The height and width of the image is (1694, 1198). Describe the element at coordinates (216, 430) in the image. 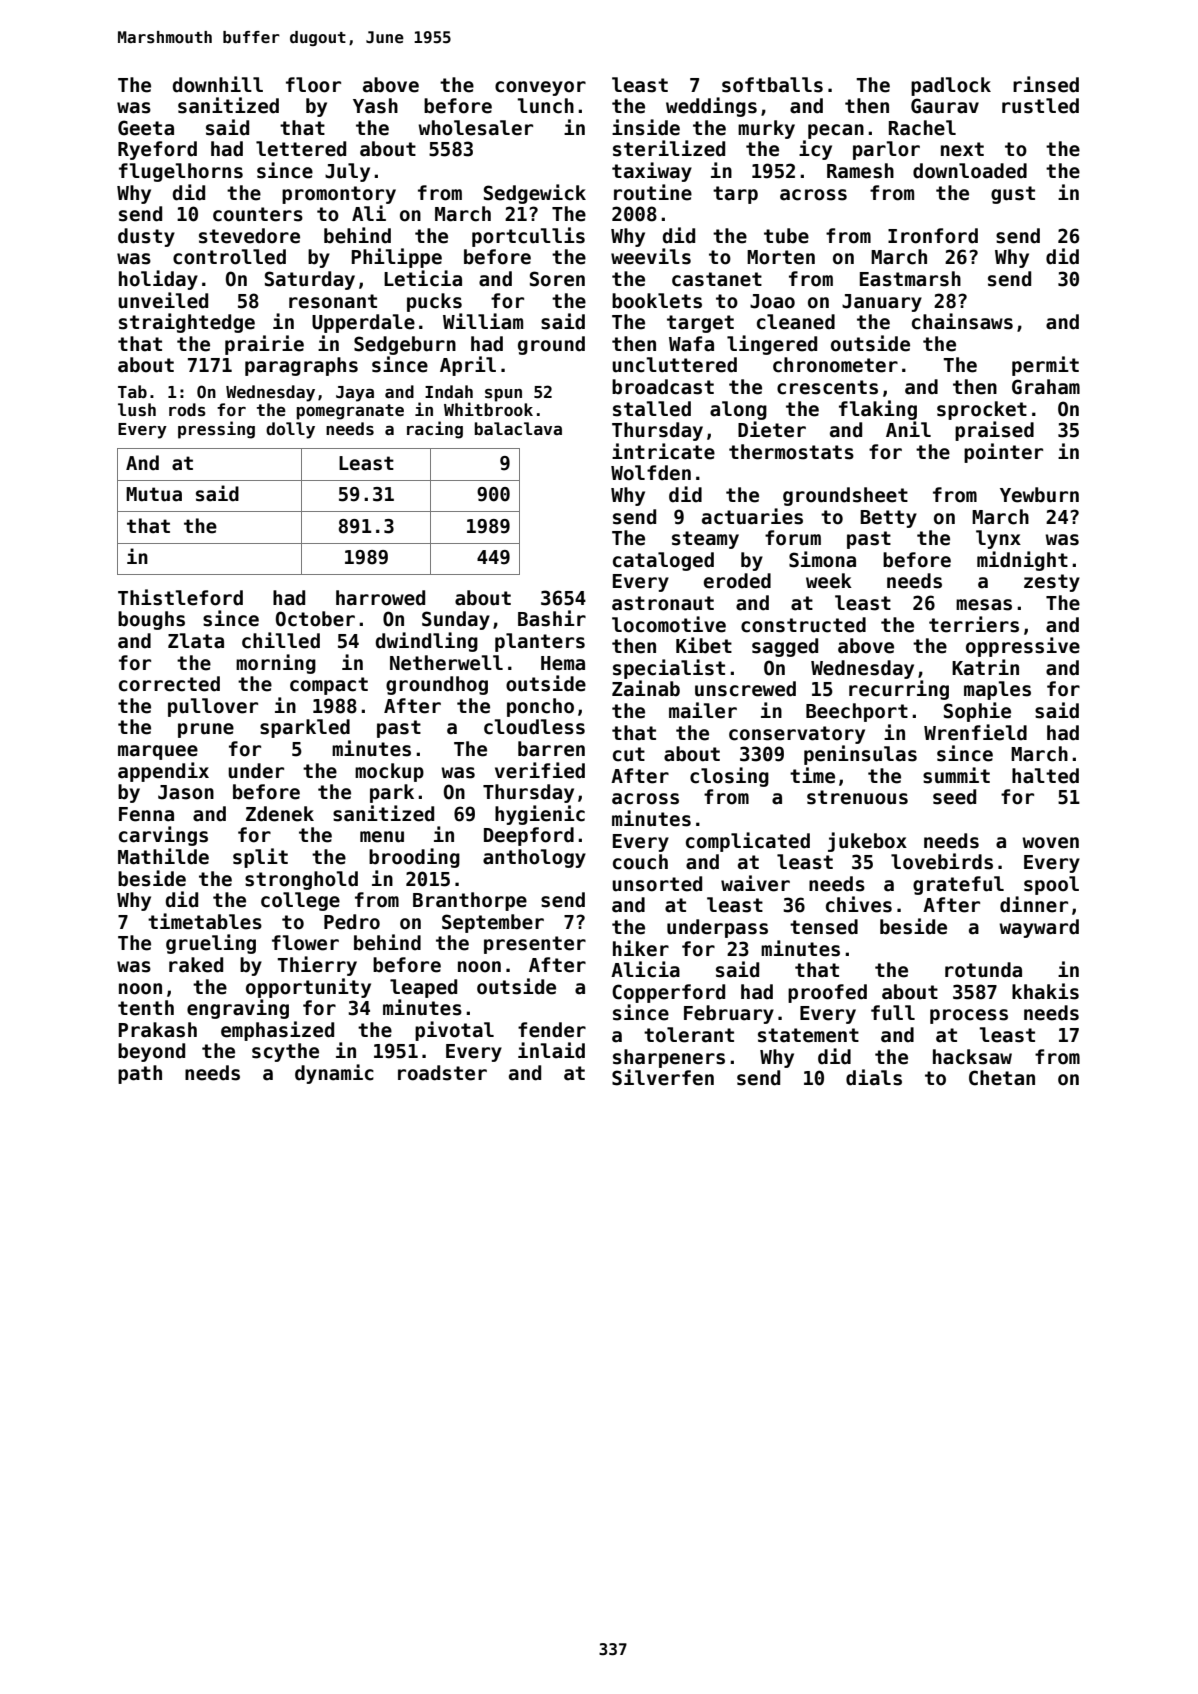

I see `pressing` at that location.
